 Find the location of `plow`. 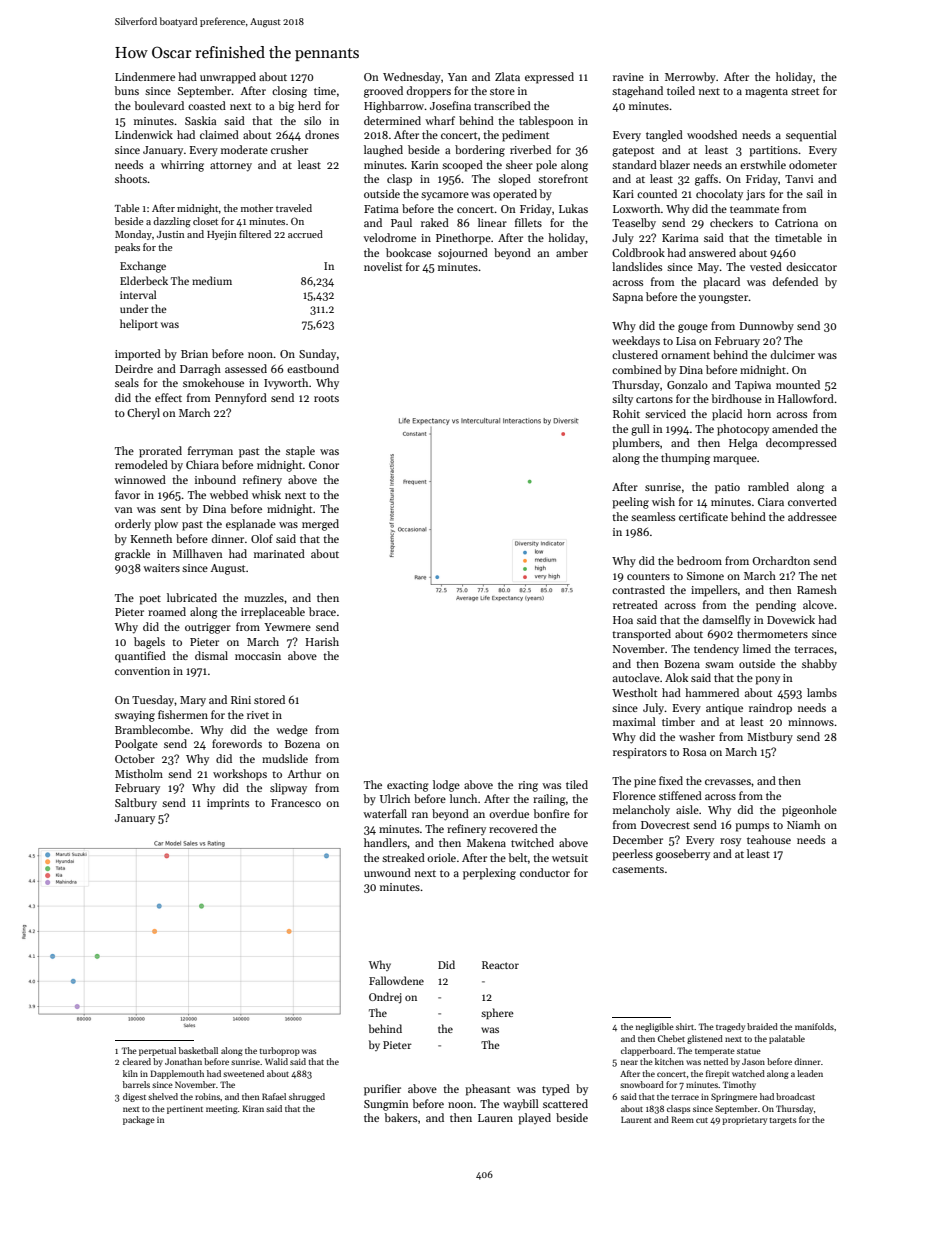

plow is located at coordinates (166, 525).
